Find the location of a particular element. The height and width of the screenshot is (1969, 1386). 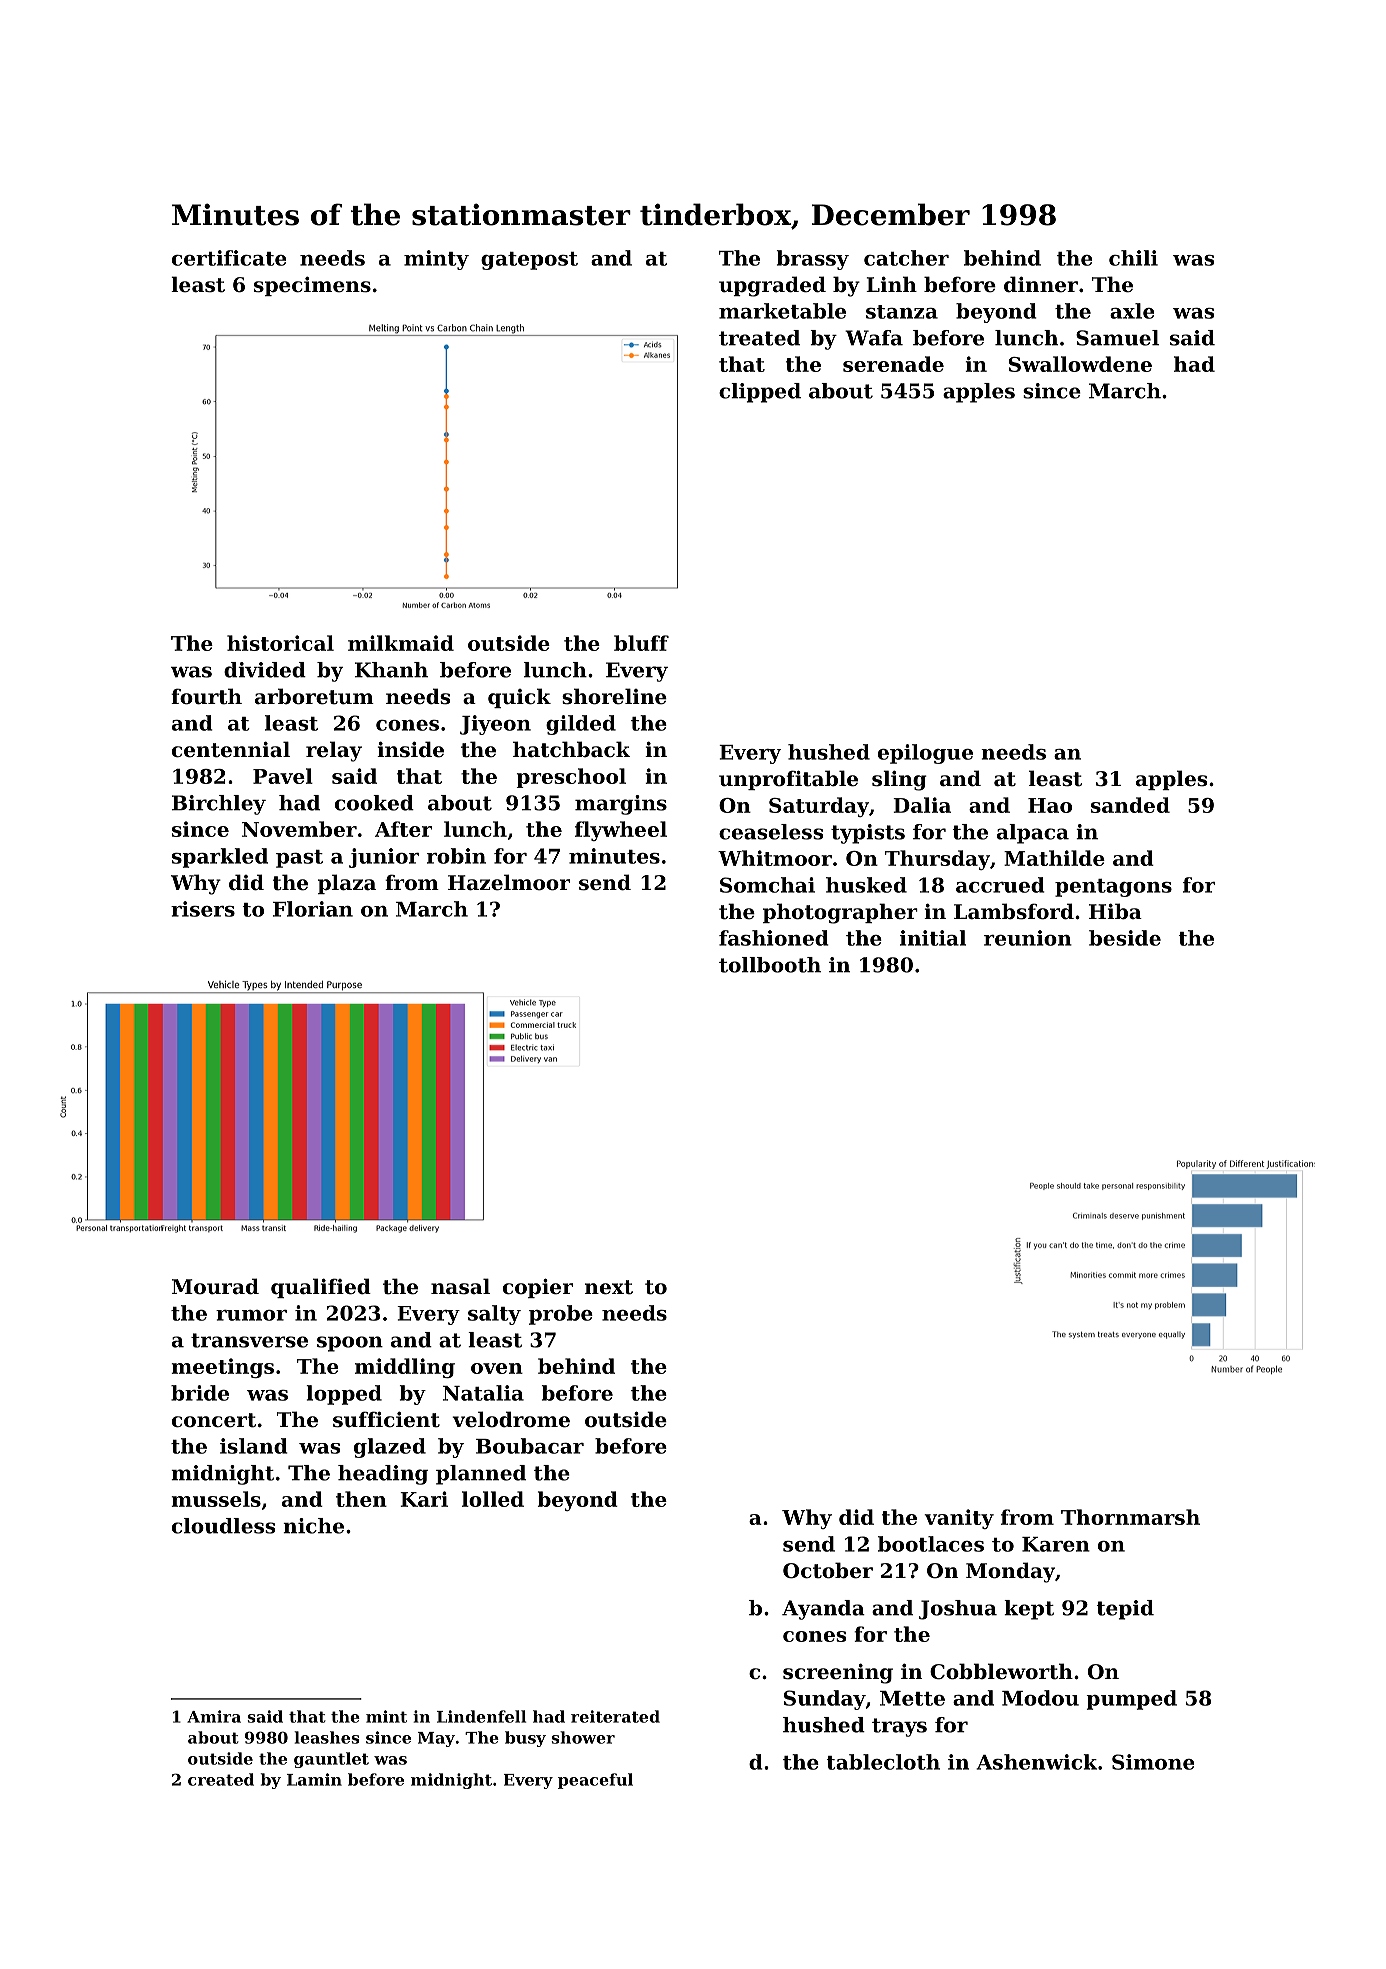

axle is located at coordinates (1132, 311).
